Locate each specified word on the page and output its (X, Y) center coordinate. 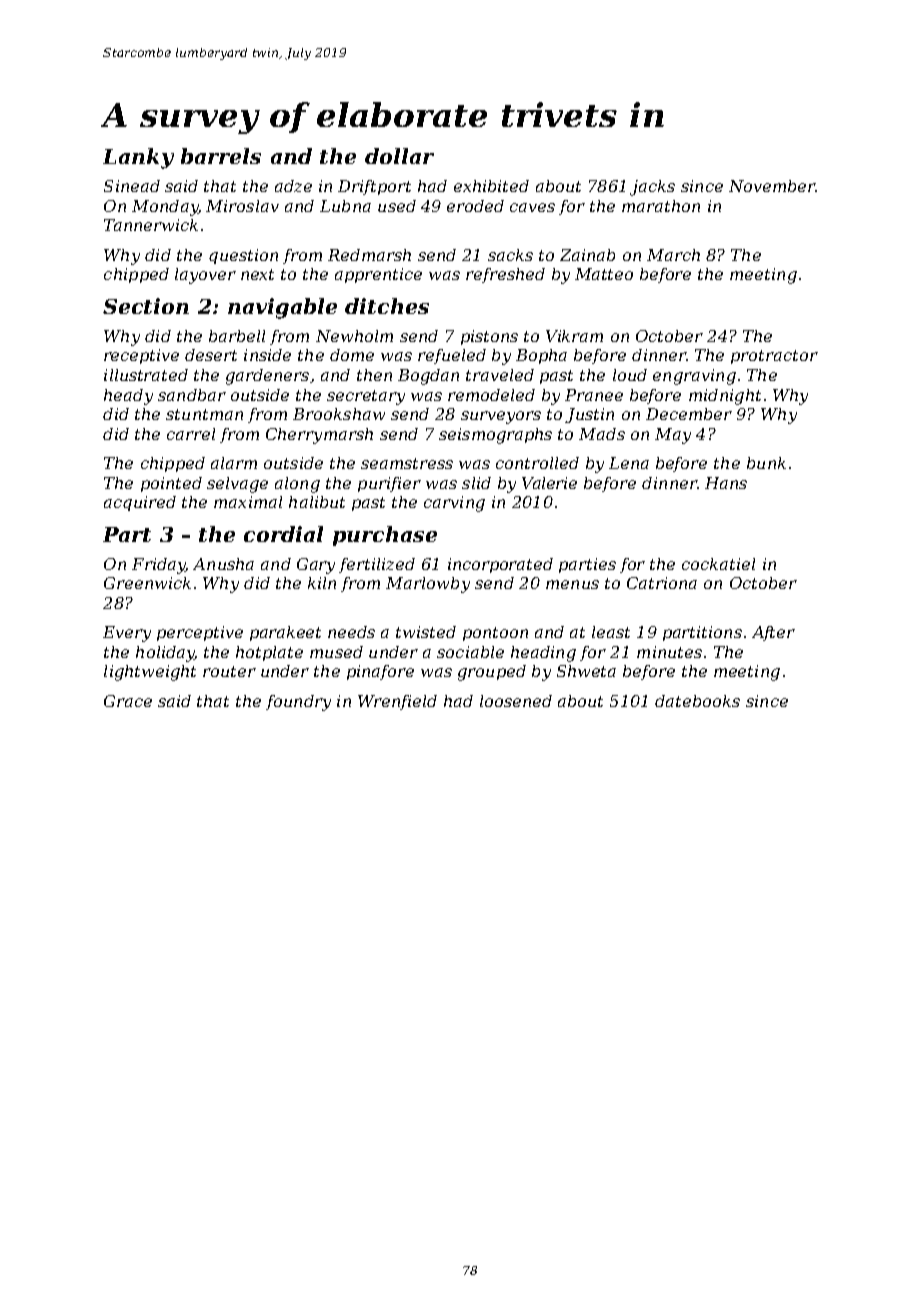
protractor (774, 357)
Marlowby (428, 585)
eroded (475, 206)
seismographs (495, 436)
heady (128, 397)
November (772, 186)
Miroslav (242, 206)
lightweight (150, 673)
